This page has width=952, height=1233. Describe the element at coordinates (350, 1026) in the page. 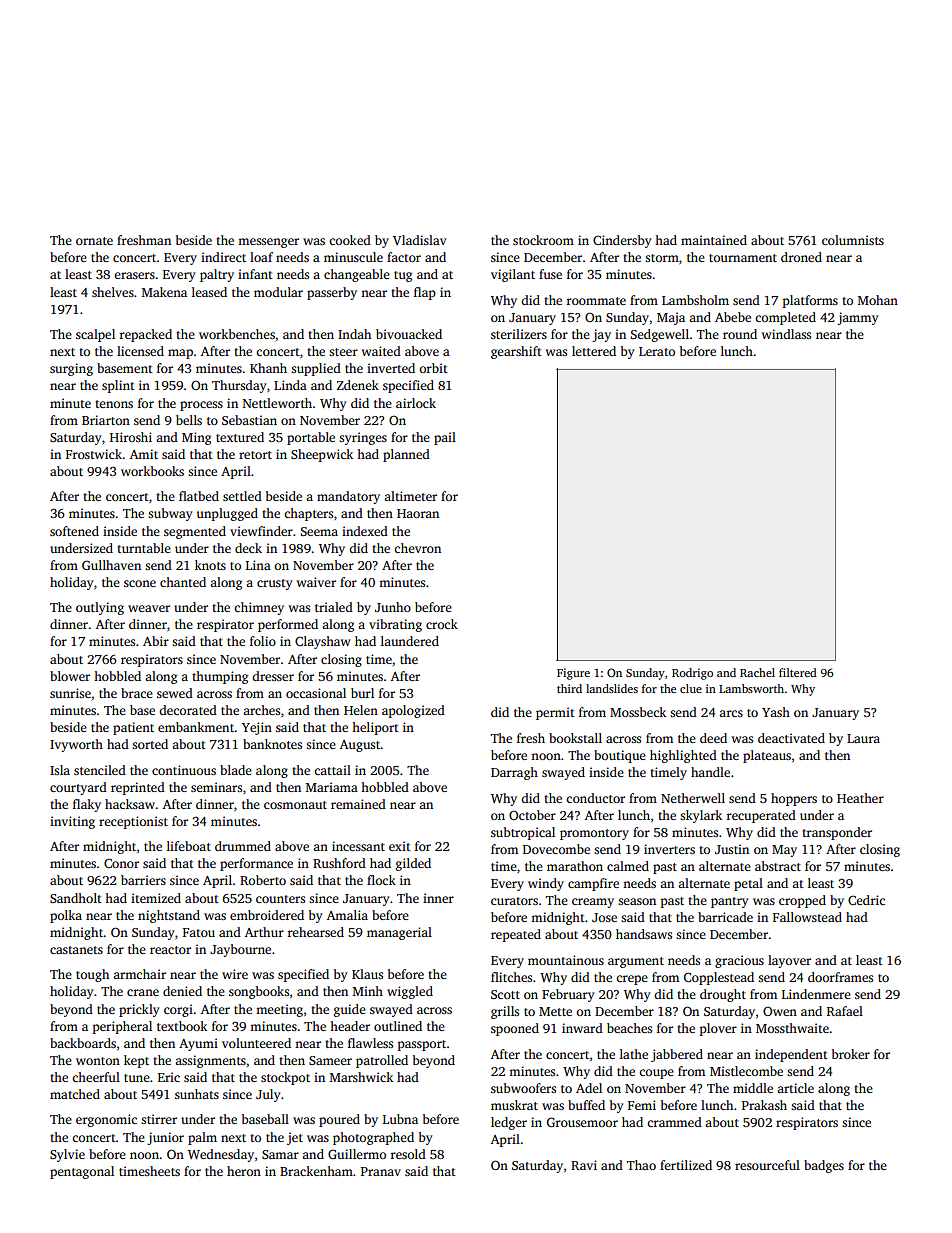

I see `header` at that location.
